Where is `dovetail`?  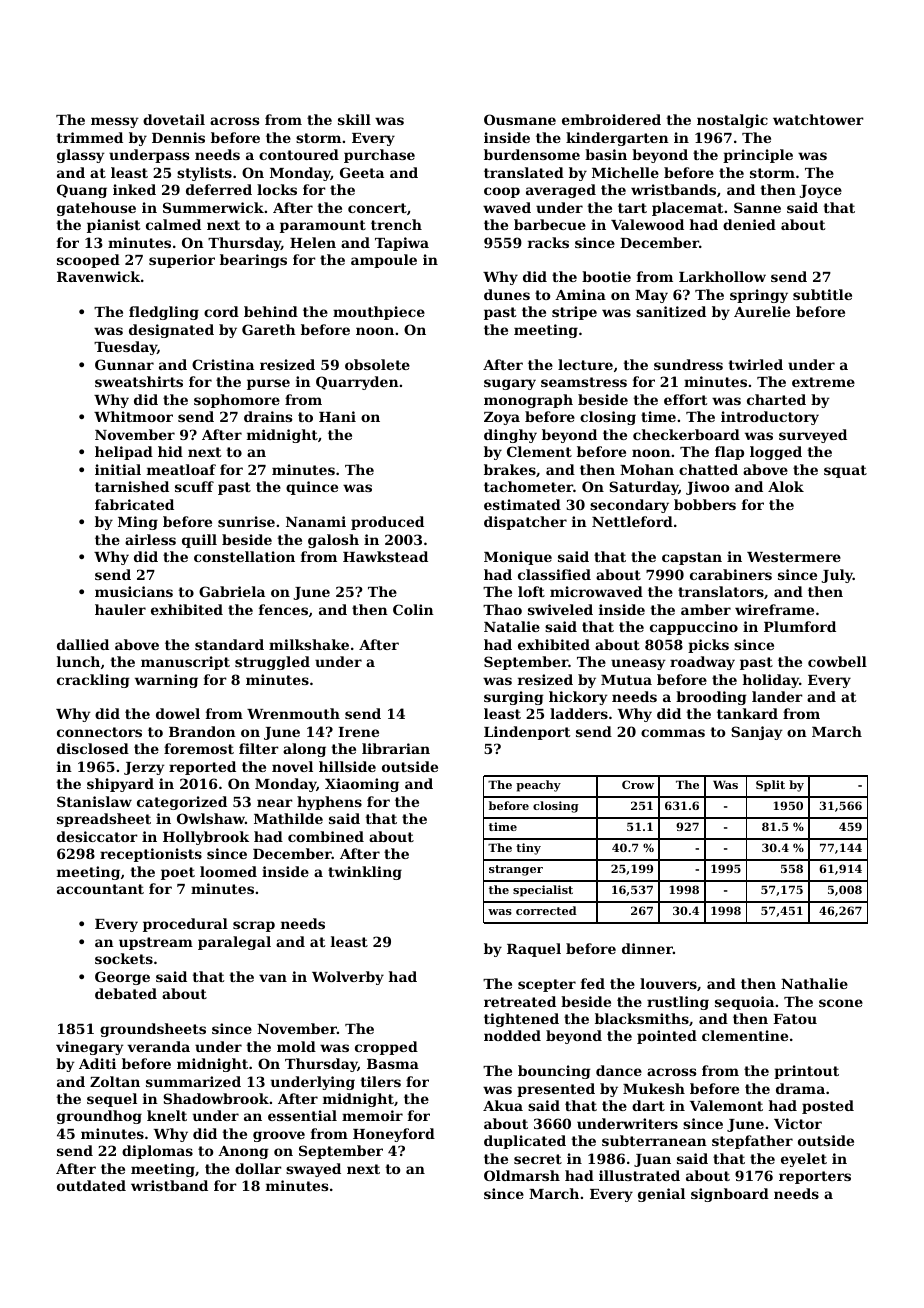
dovetail is located at coordinates (174, 119).
